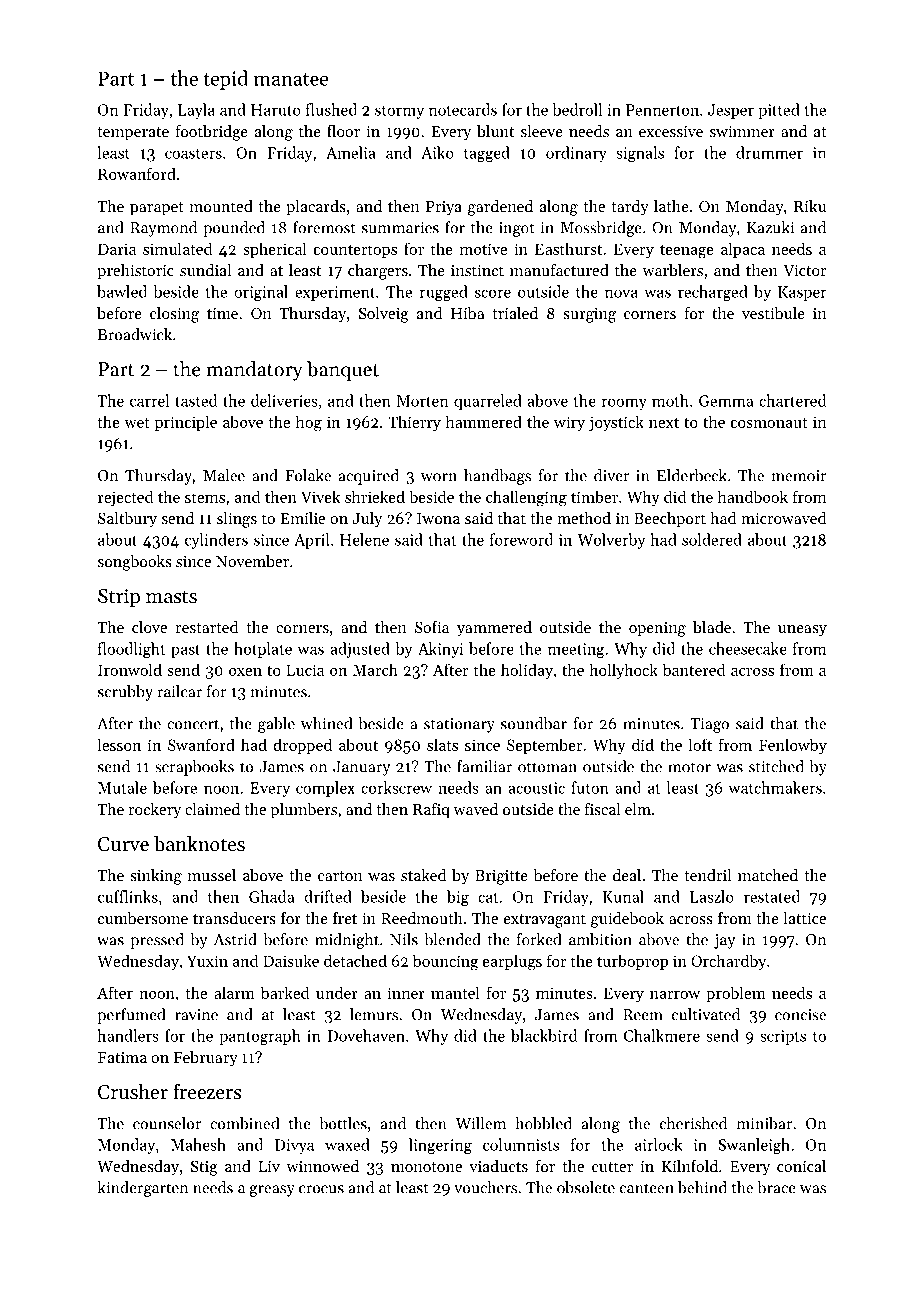  What do you see at coordinates (212, 809) in the screenshot?
I see `claimed` at bounding box center [212, 809].
